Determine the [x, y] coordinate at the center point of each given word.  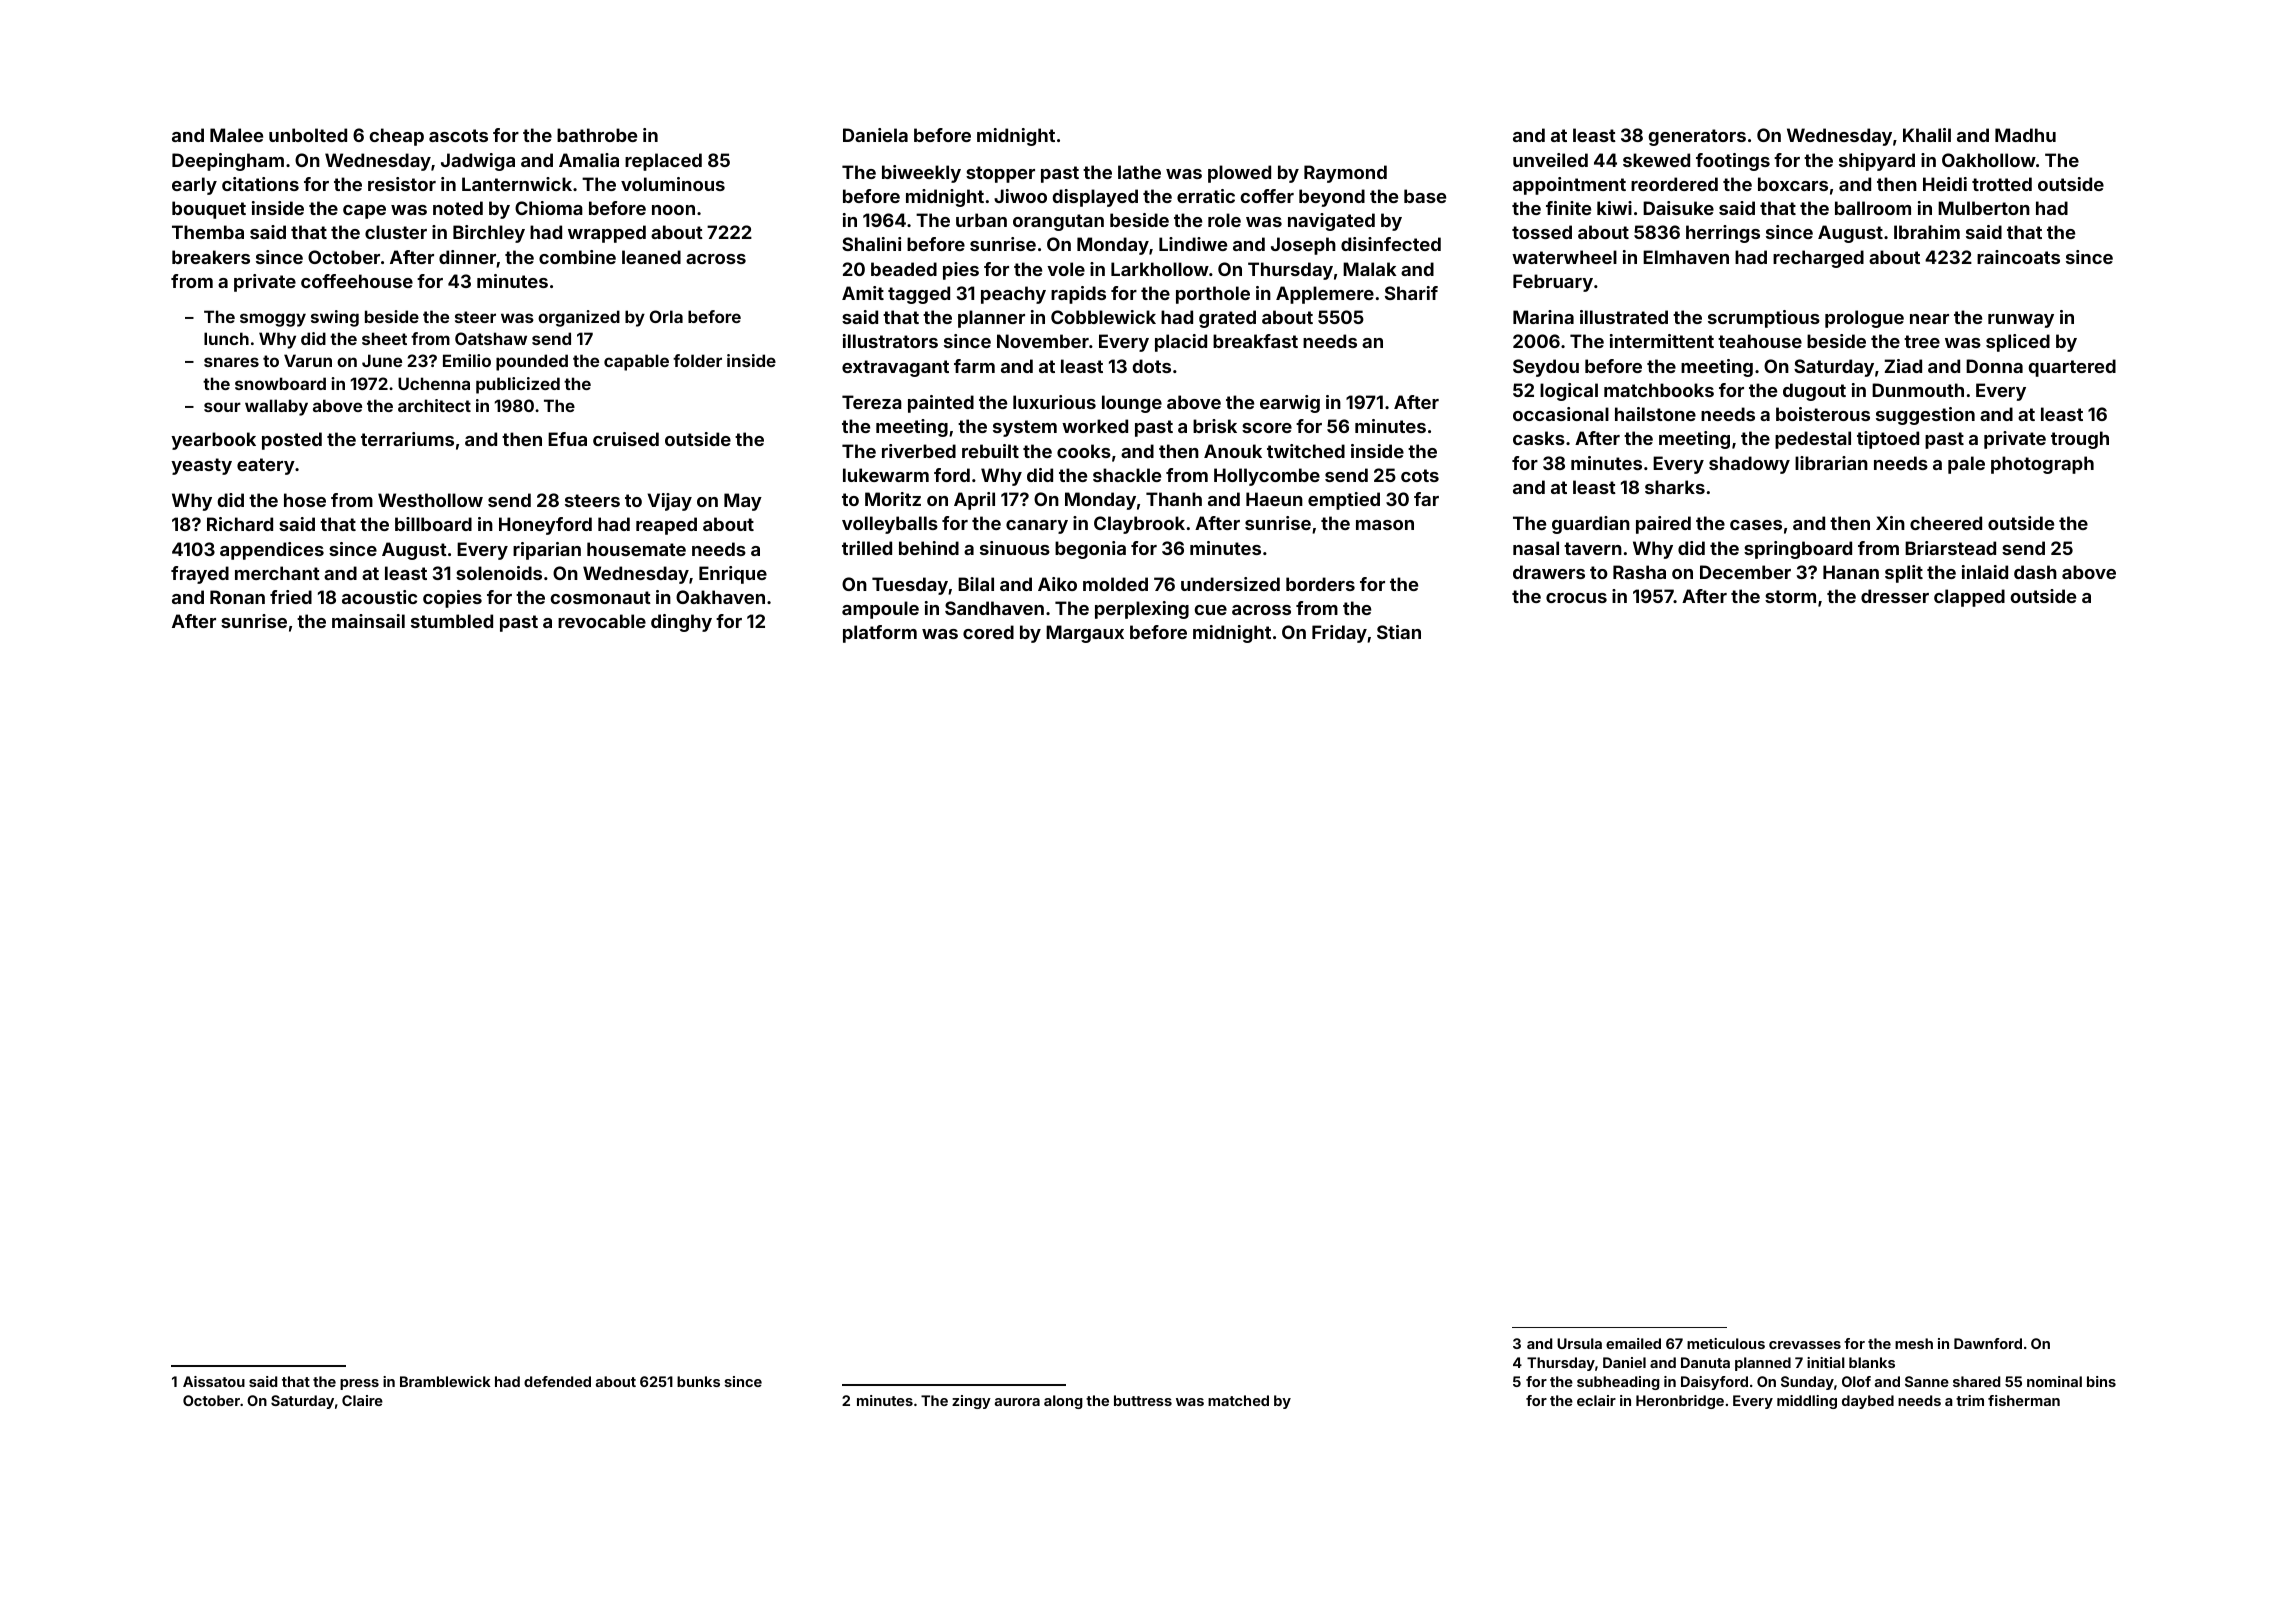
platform [880, 634]
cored [988, 632]
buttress [1143, 1400]
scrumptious [1764, 319]
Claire [362, 1400]
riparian [547, 551]
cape [364, 212]
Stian [1399, 632]
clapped [1969, 598]
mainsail [368, 621]
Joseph [1303, 246]
